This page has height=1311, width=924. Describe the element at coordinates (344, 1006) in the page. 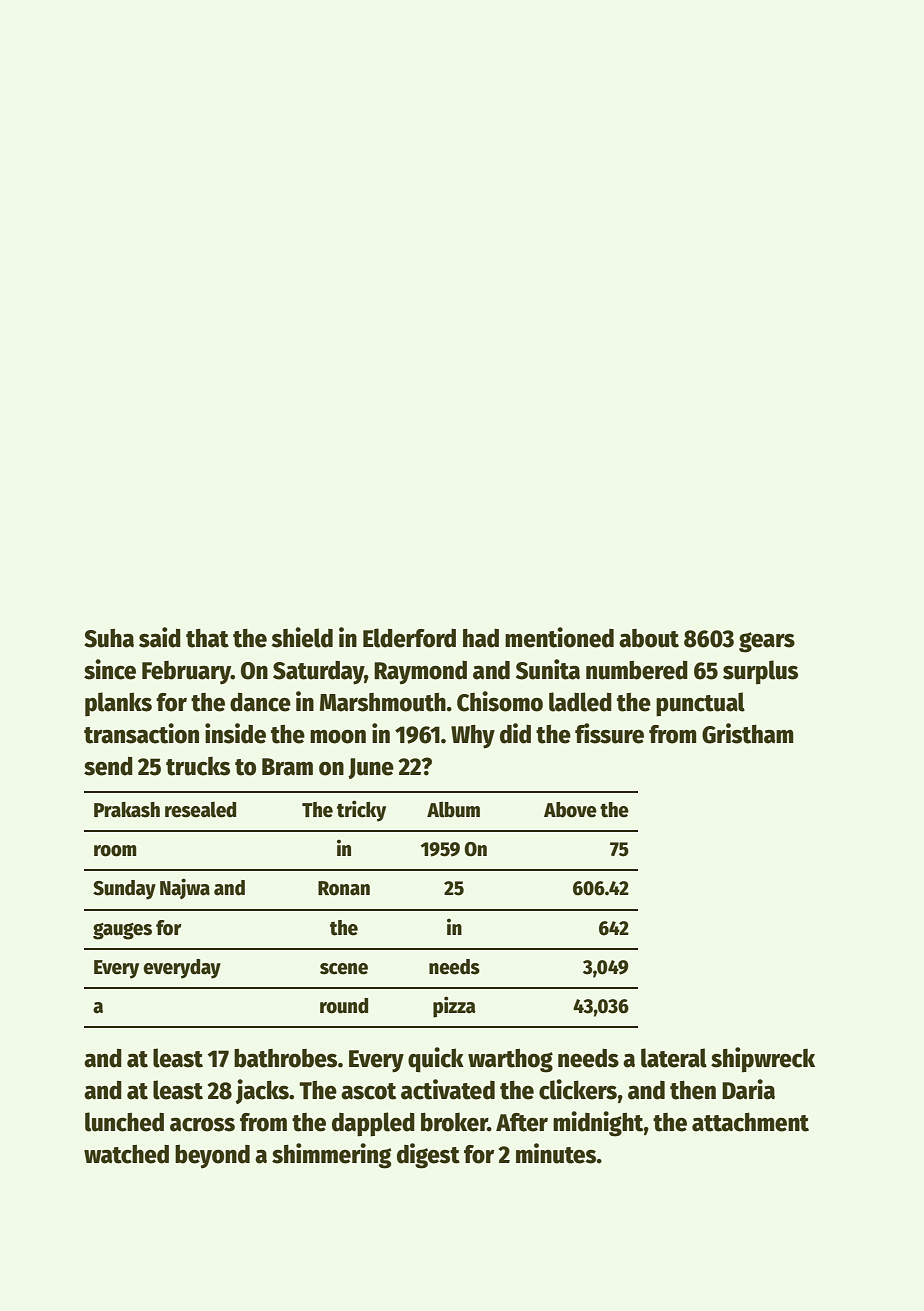

I see `round` at that location.
